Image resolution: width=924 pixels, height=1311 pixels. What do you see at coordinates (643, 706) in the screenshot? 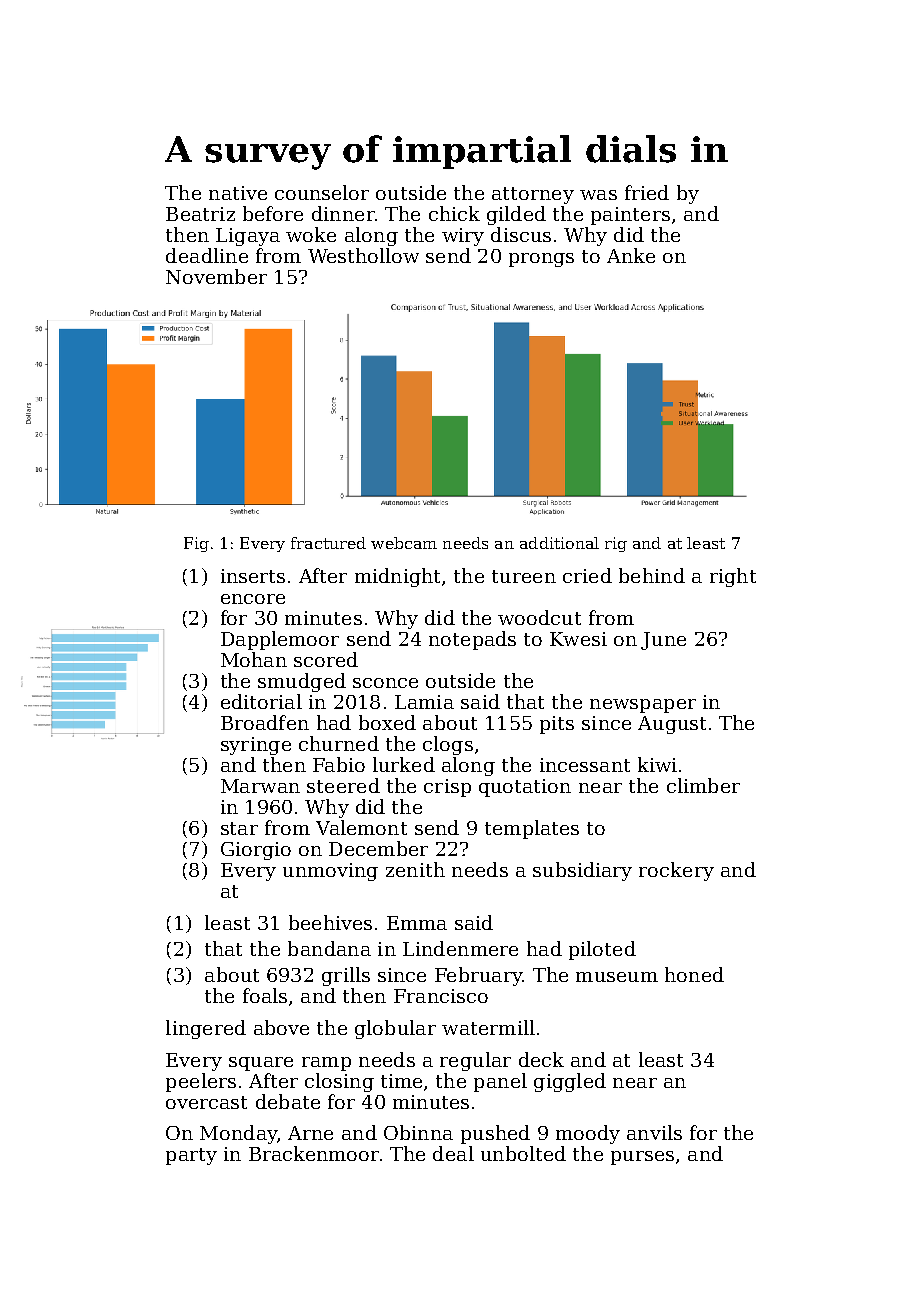
I see `newspaper` at bounding box center [643, 706].
